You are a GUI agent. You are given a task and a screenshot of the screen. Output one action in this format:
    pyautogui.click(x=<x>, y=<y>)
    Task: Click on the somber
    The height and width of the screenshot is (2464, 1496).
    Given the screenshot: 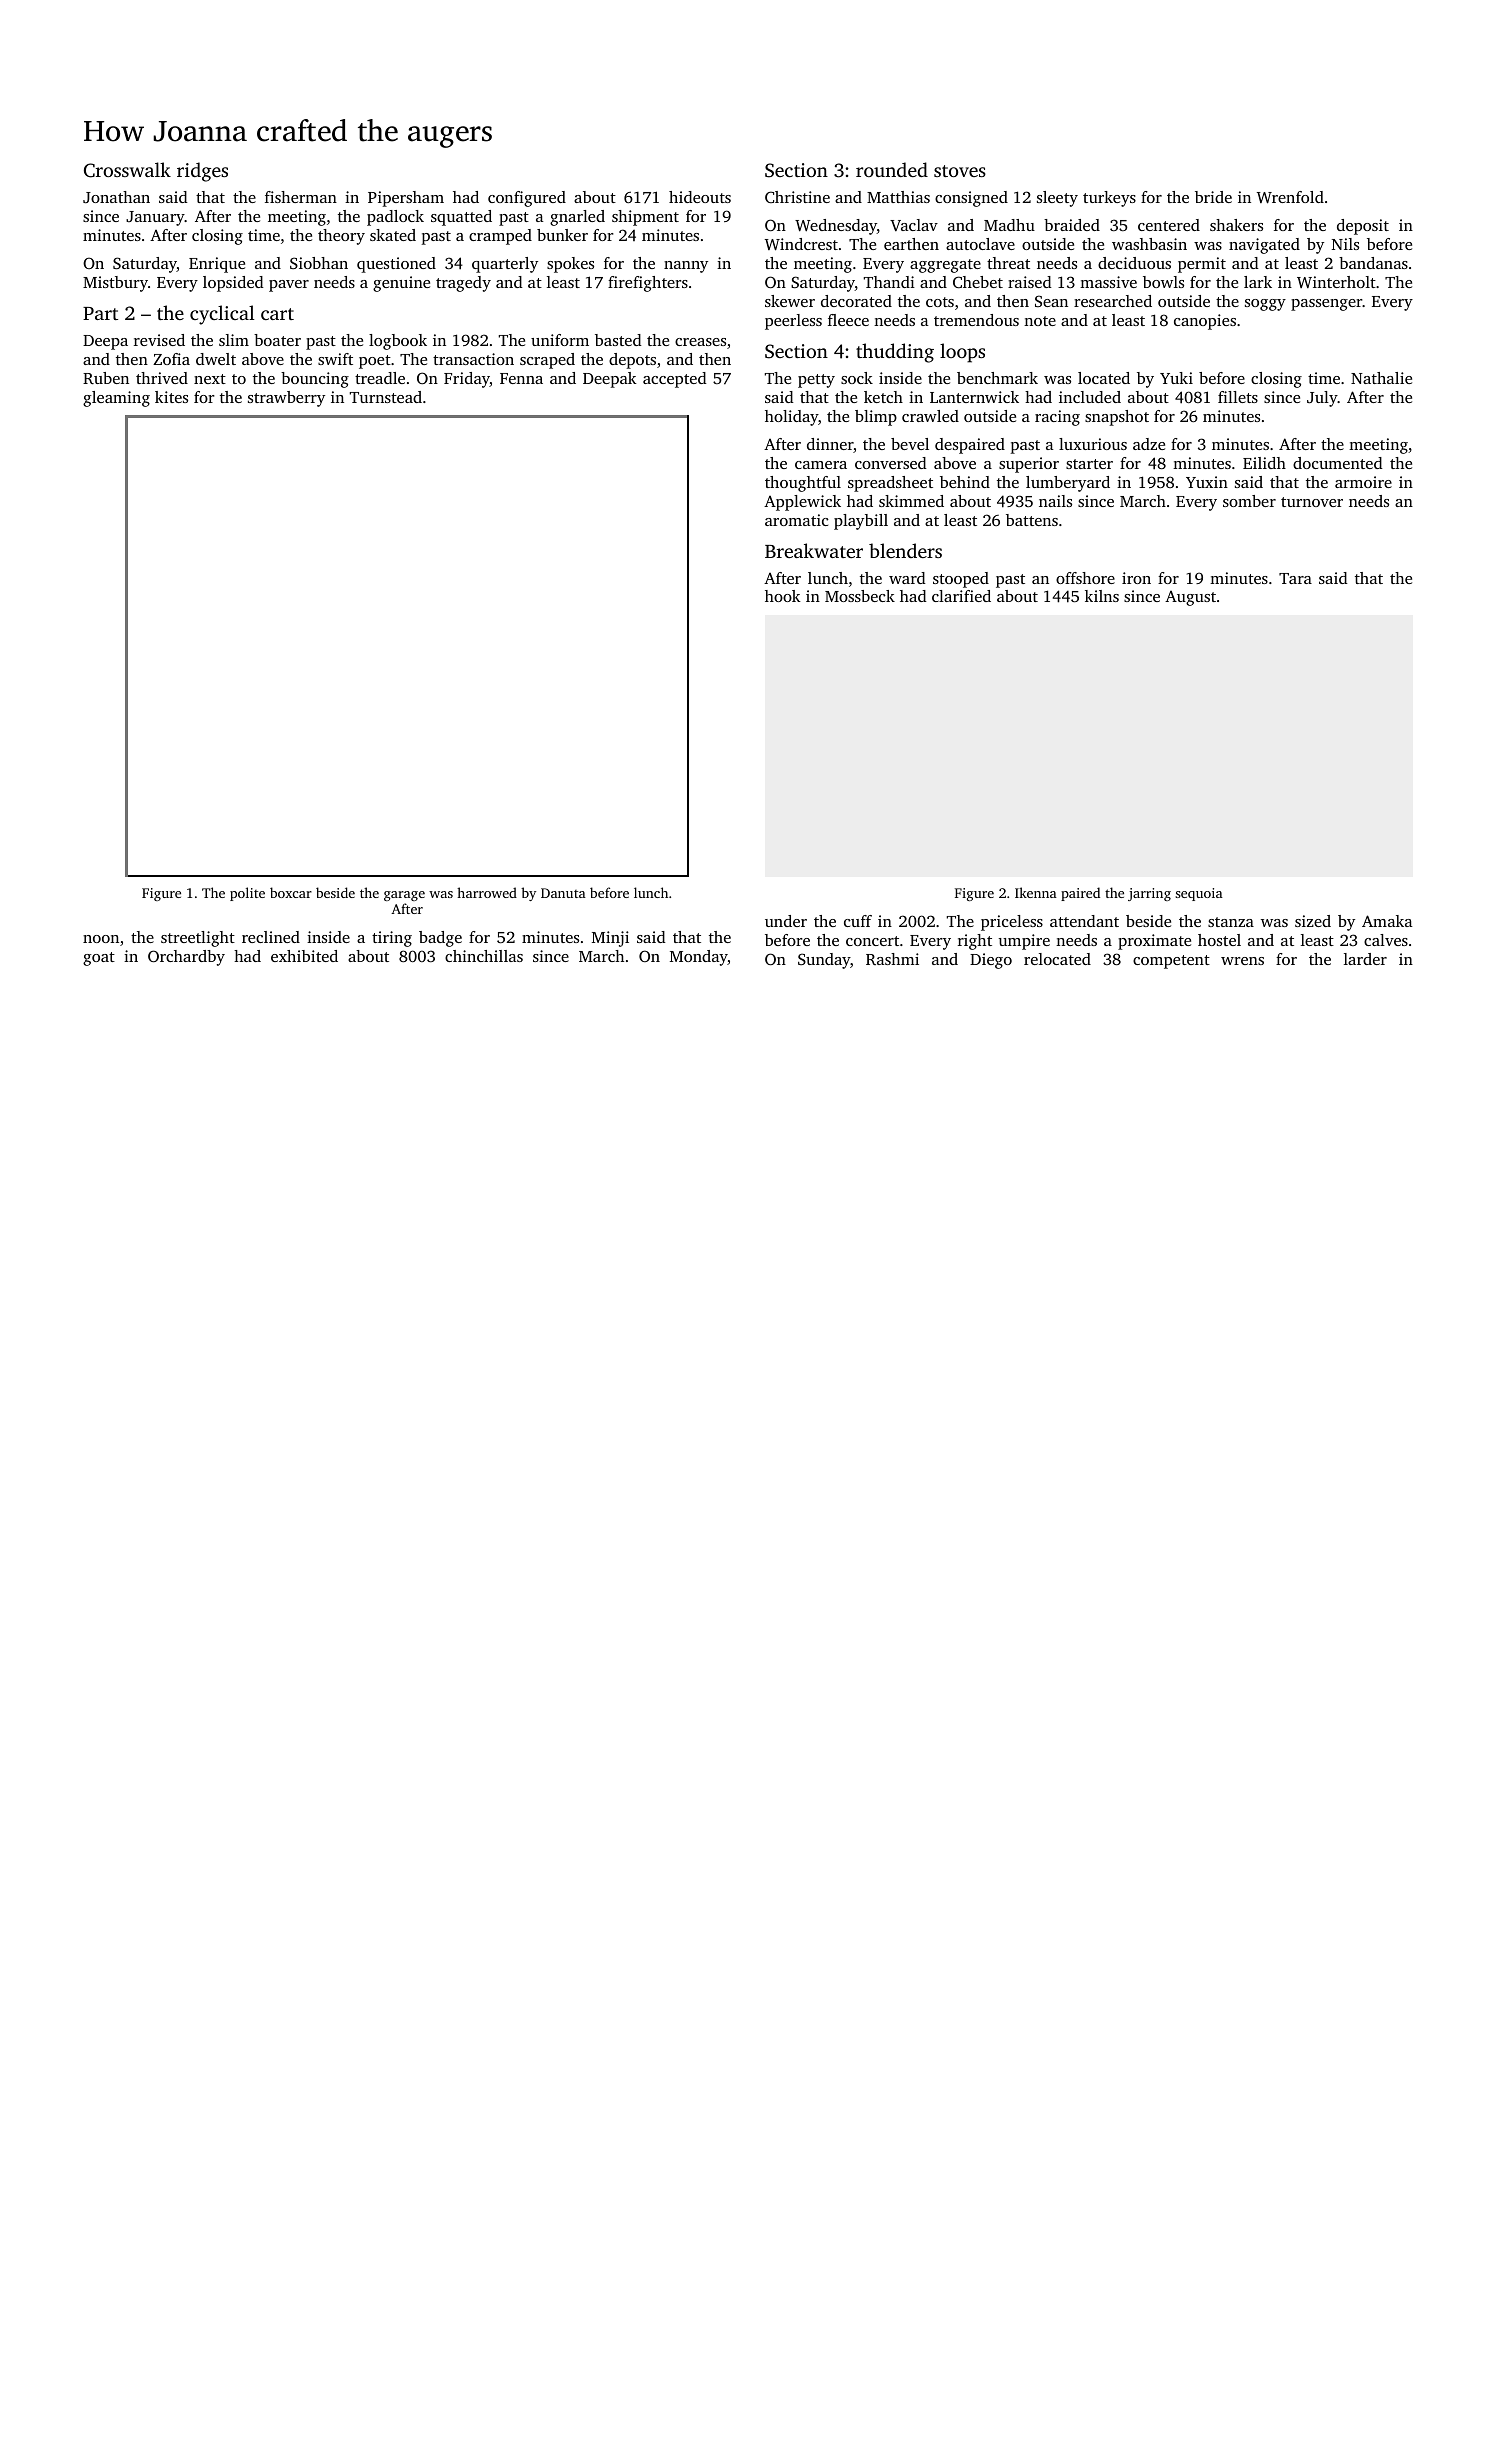 What is the action you would take?
    pyautogui.click(x=1249, y=501)
